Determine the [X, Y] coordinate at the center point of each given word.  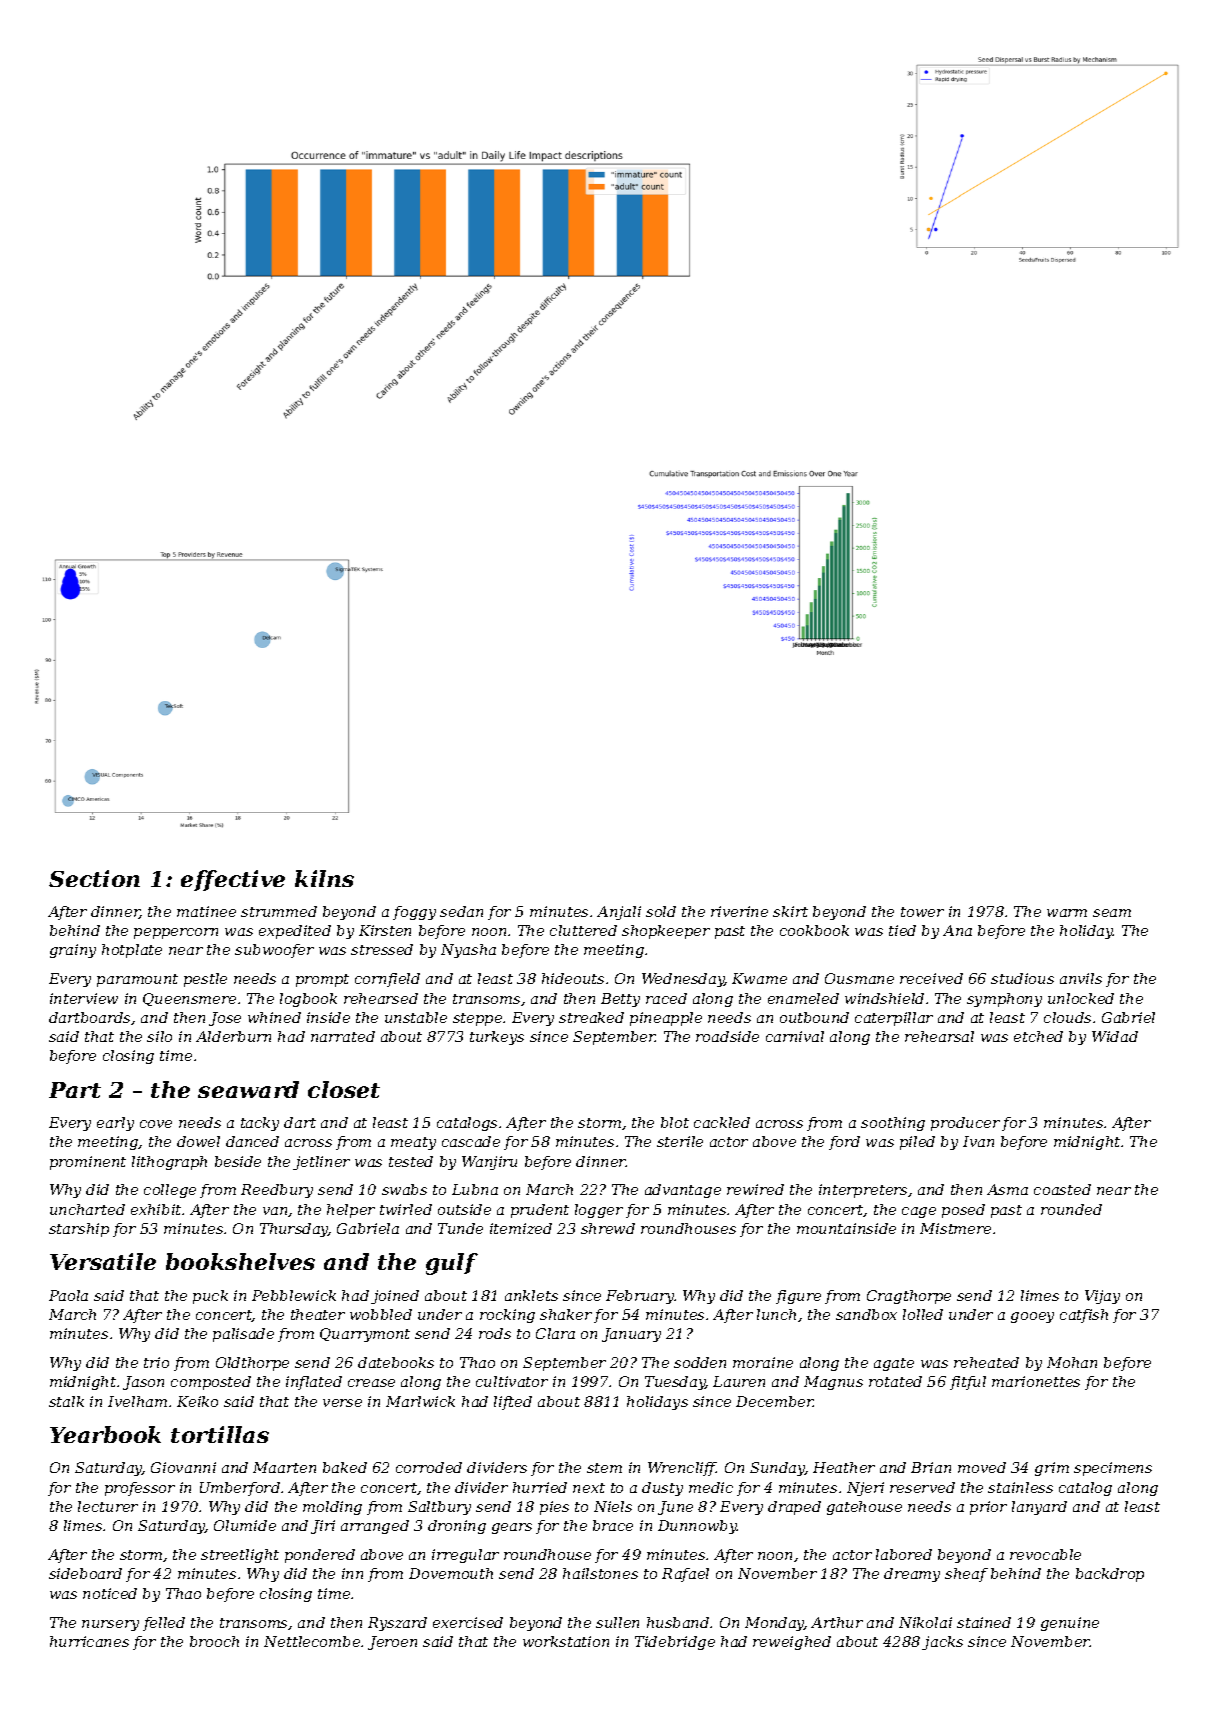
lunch [776, 1314]
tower [922, 912]
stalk [66, 1401]
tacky [260, 1124]
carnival [795, 1036]
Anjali [619, 913]
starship [79, 1230]
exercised [468, 1622]
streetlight [240, 1556]
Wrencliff [682, 1469]
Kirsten [385, 930]
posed [963, 1211]
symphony [1004, 1000]
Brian [931, 1467]
